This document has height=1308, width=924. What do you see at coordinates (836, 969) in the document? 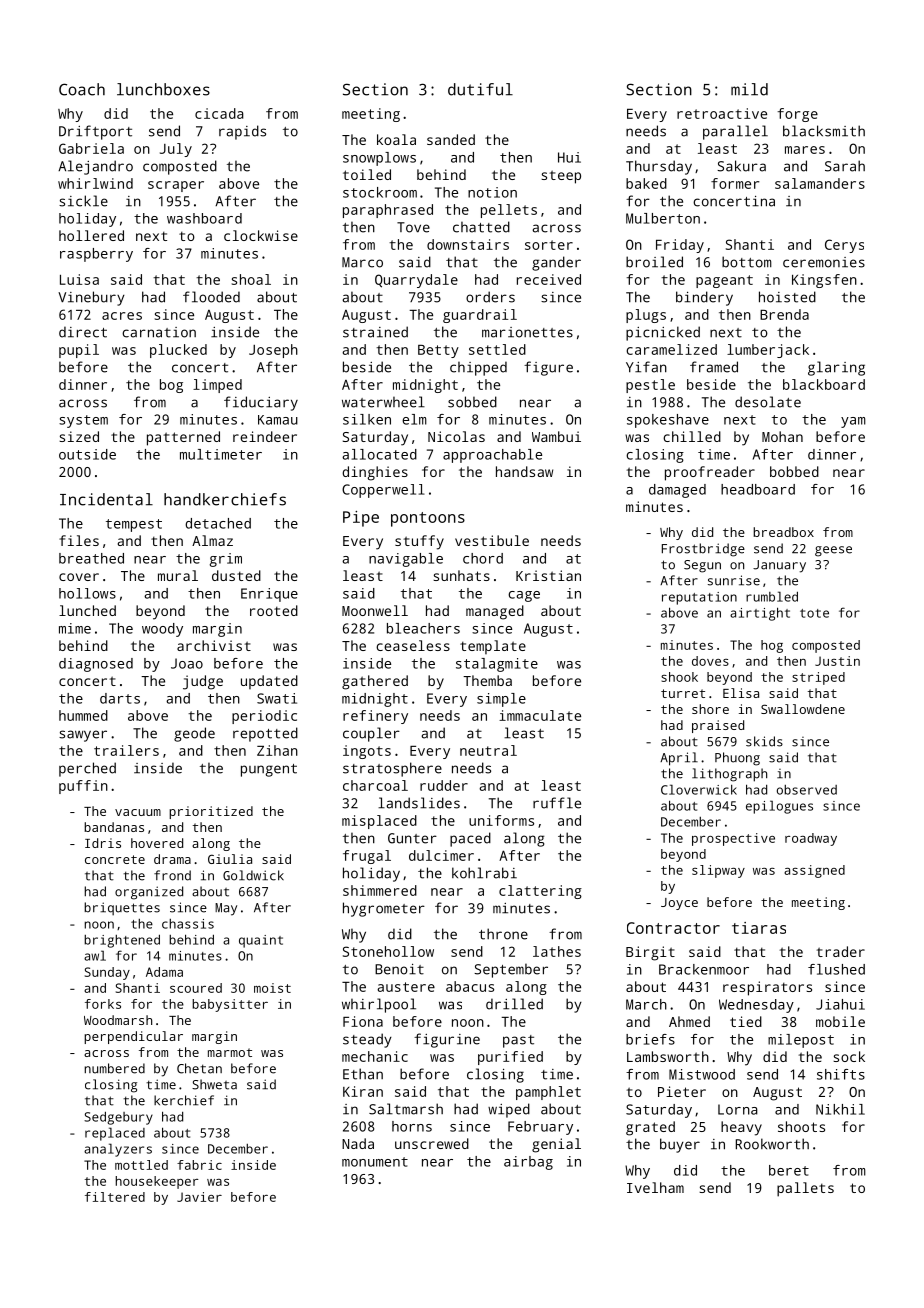
I see `flushed` at bounding box center [836, 969].
